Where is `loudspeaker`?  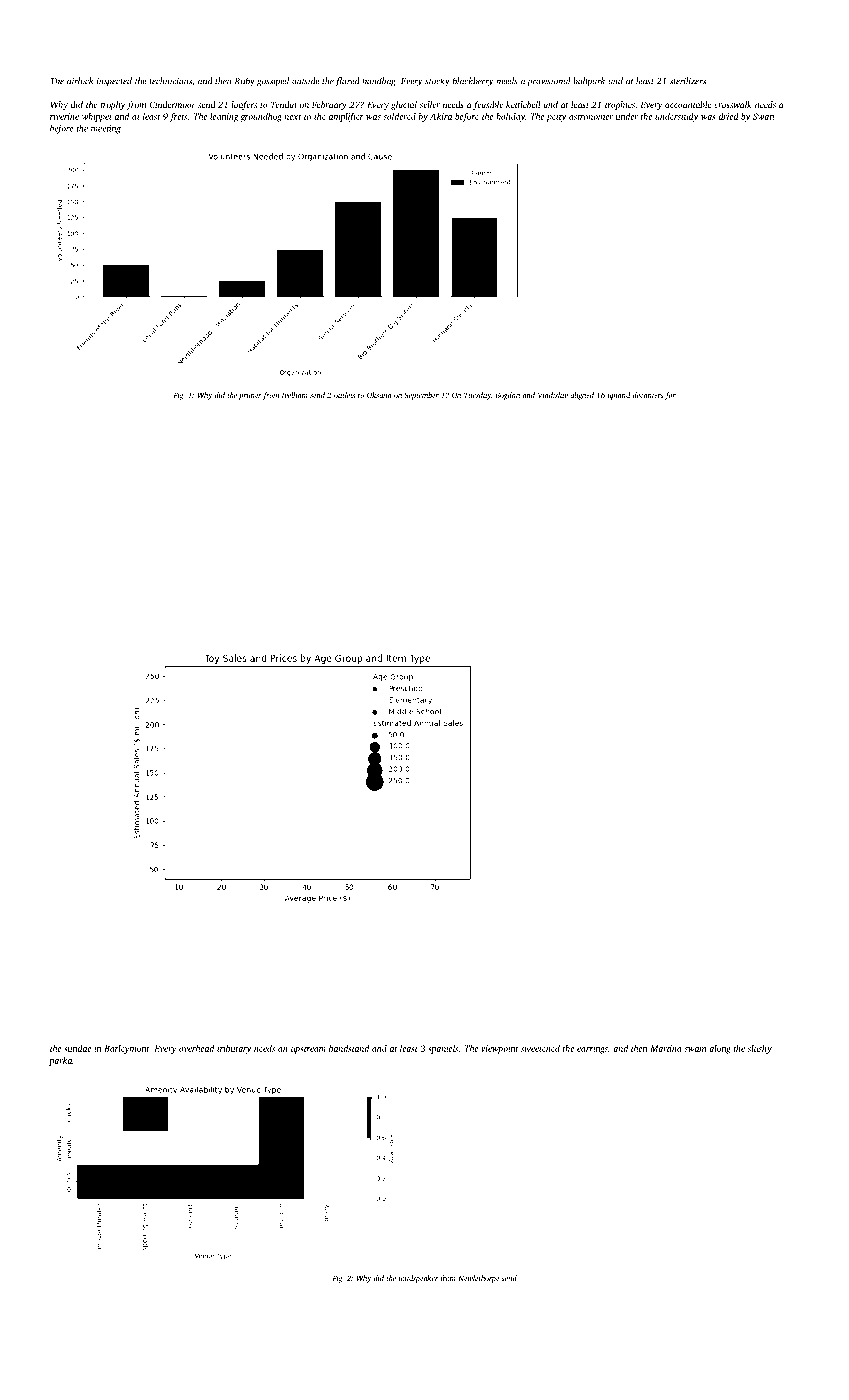
loudspeaker is located at coordinates (418, 1279).
